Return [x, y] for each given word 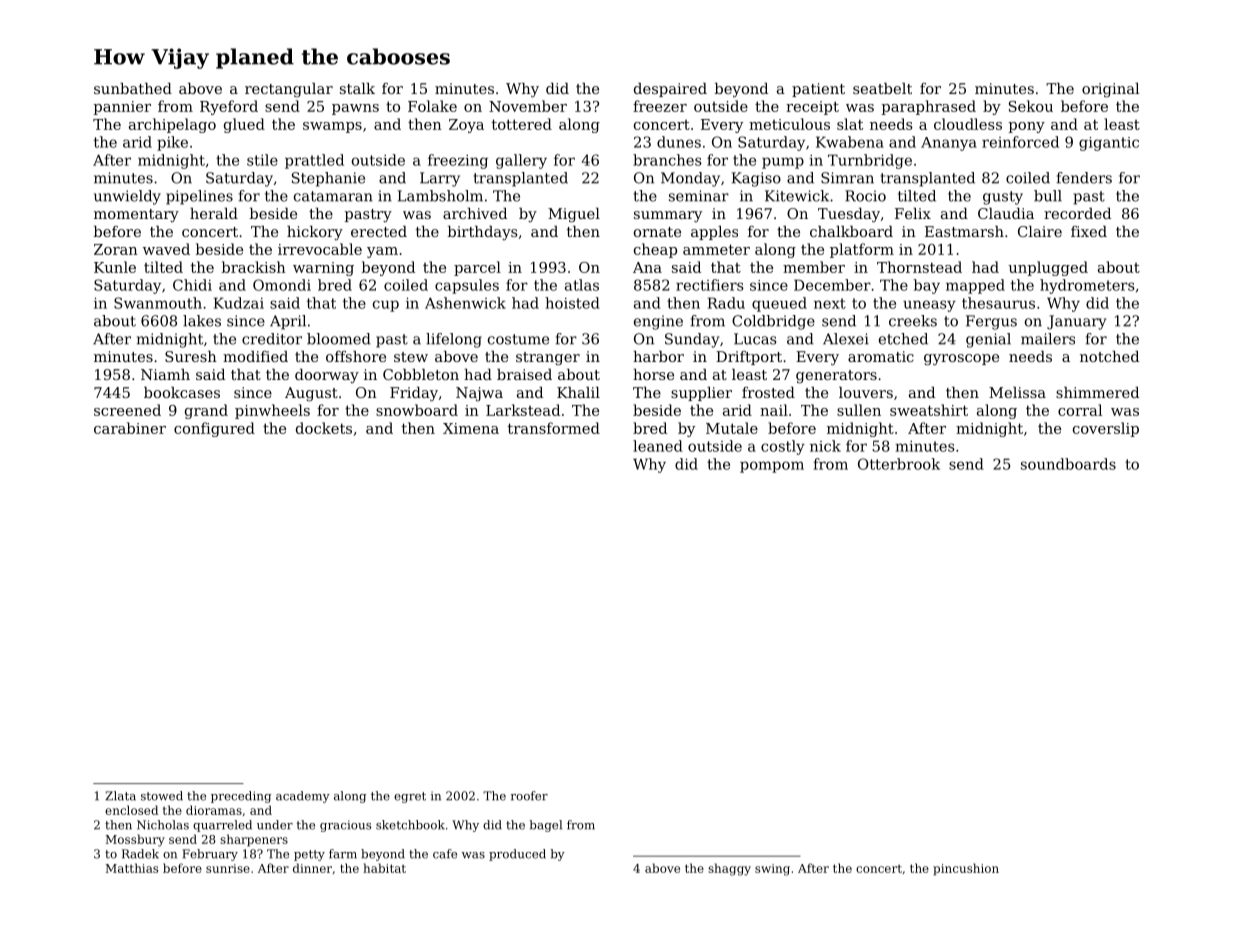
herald [214, 213]
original [1110, 90]
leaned [658, 446]
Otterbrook [899, 464]
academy [303, 797]
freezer [660, 106]
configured [214, 429]
